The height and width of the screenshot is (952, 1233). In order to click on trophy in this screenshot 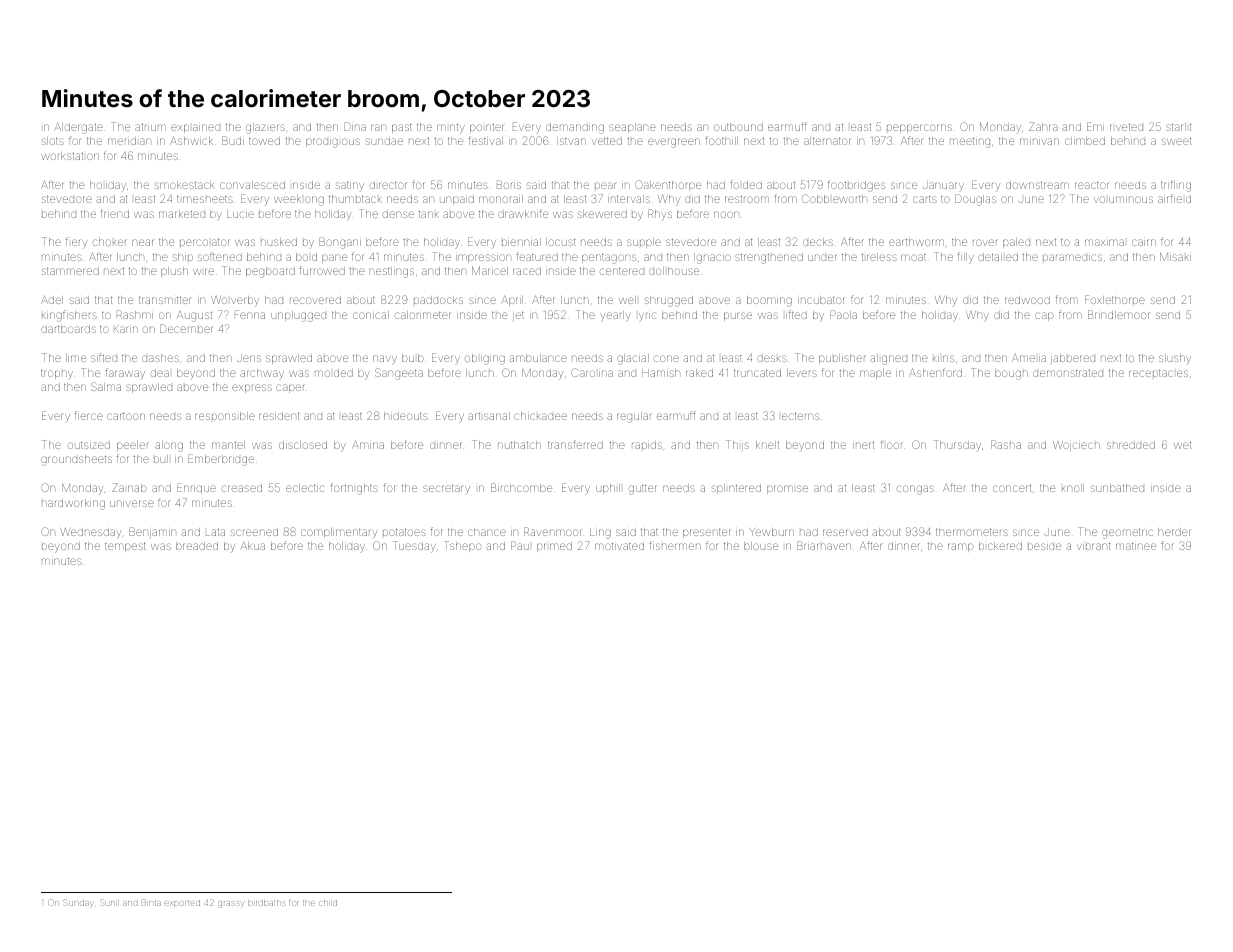, I will do `click(57, 375)`.
